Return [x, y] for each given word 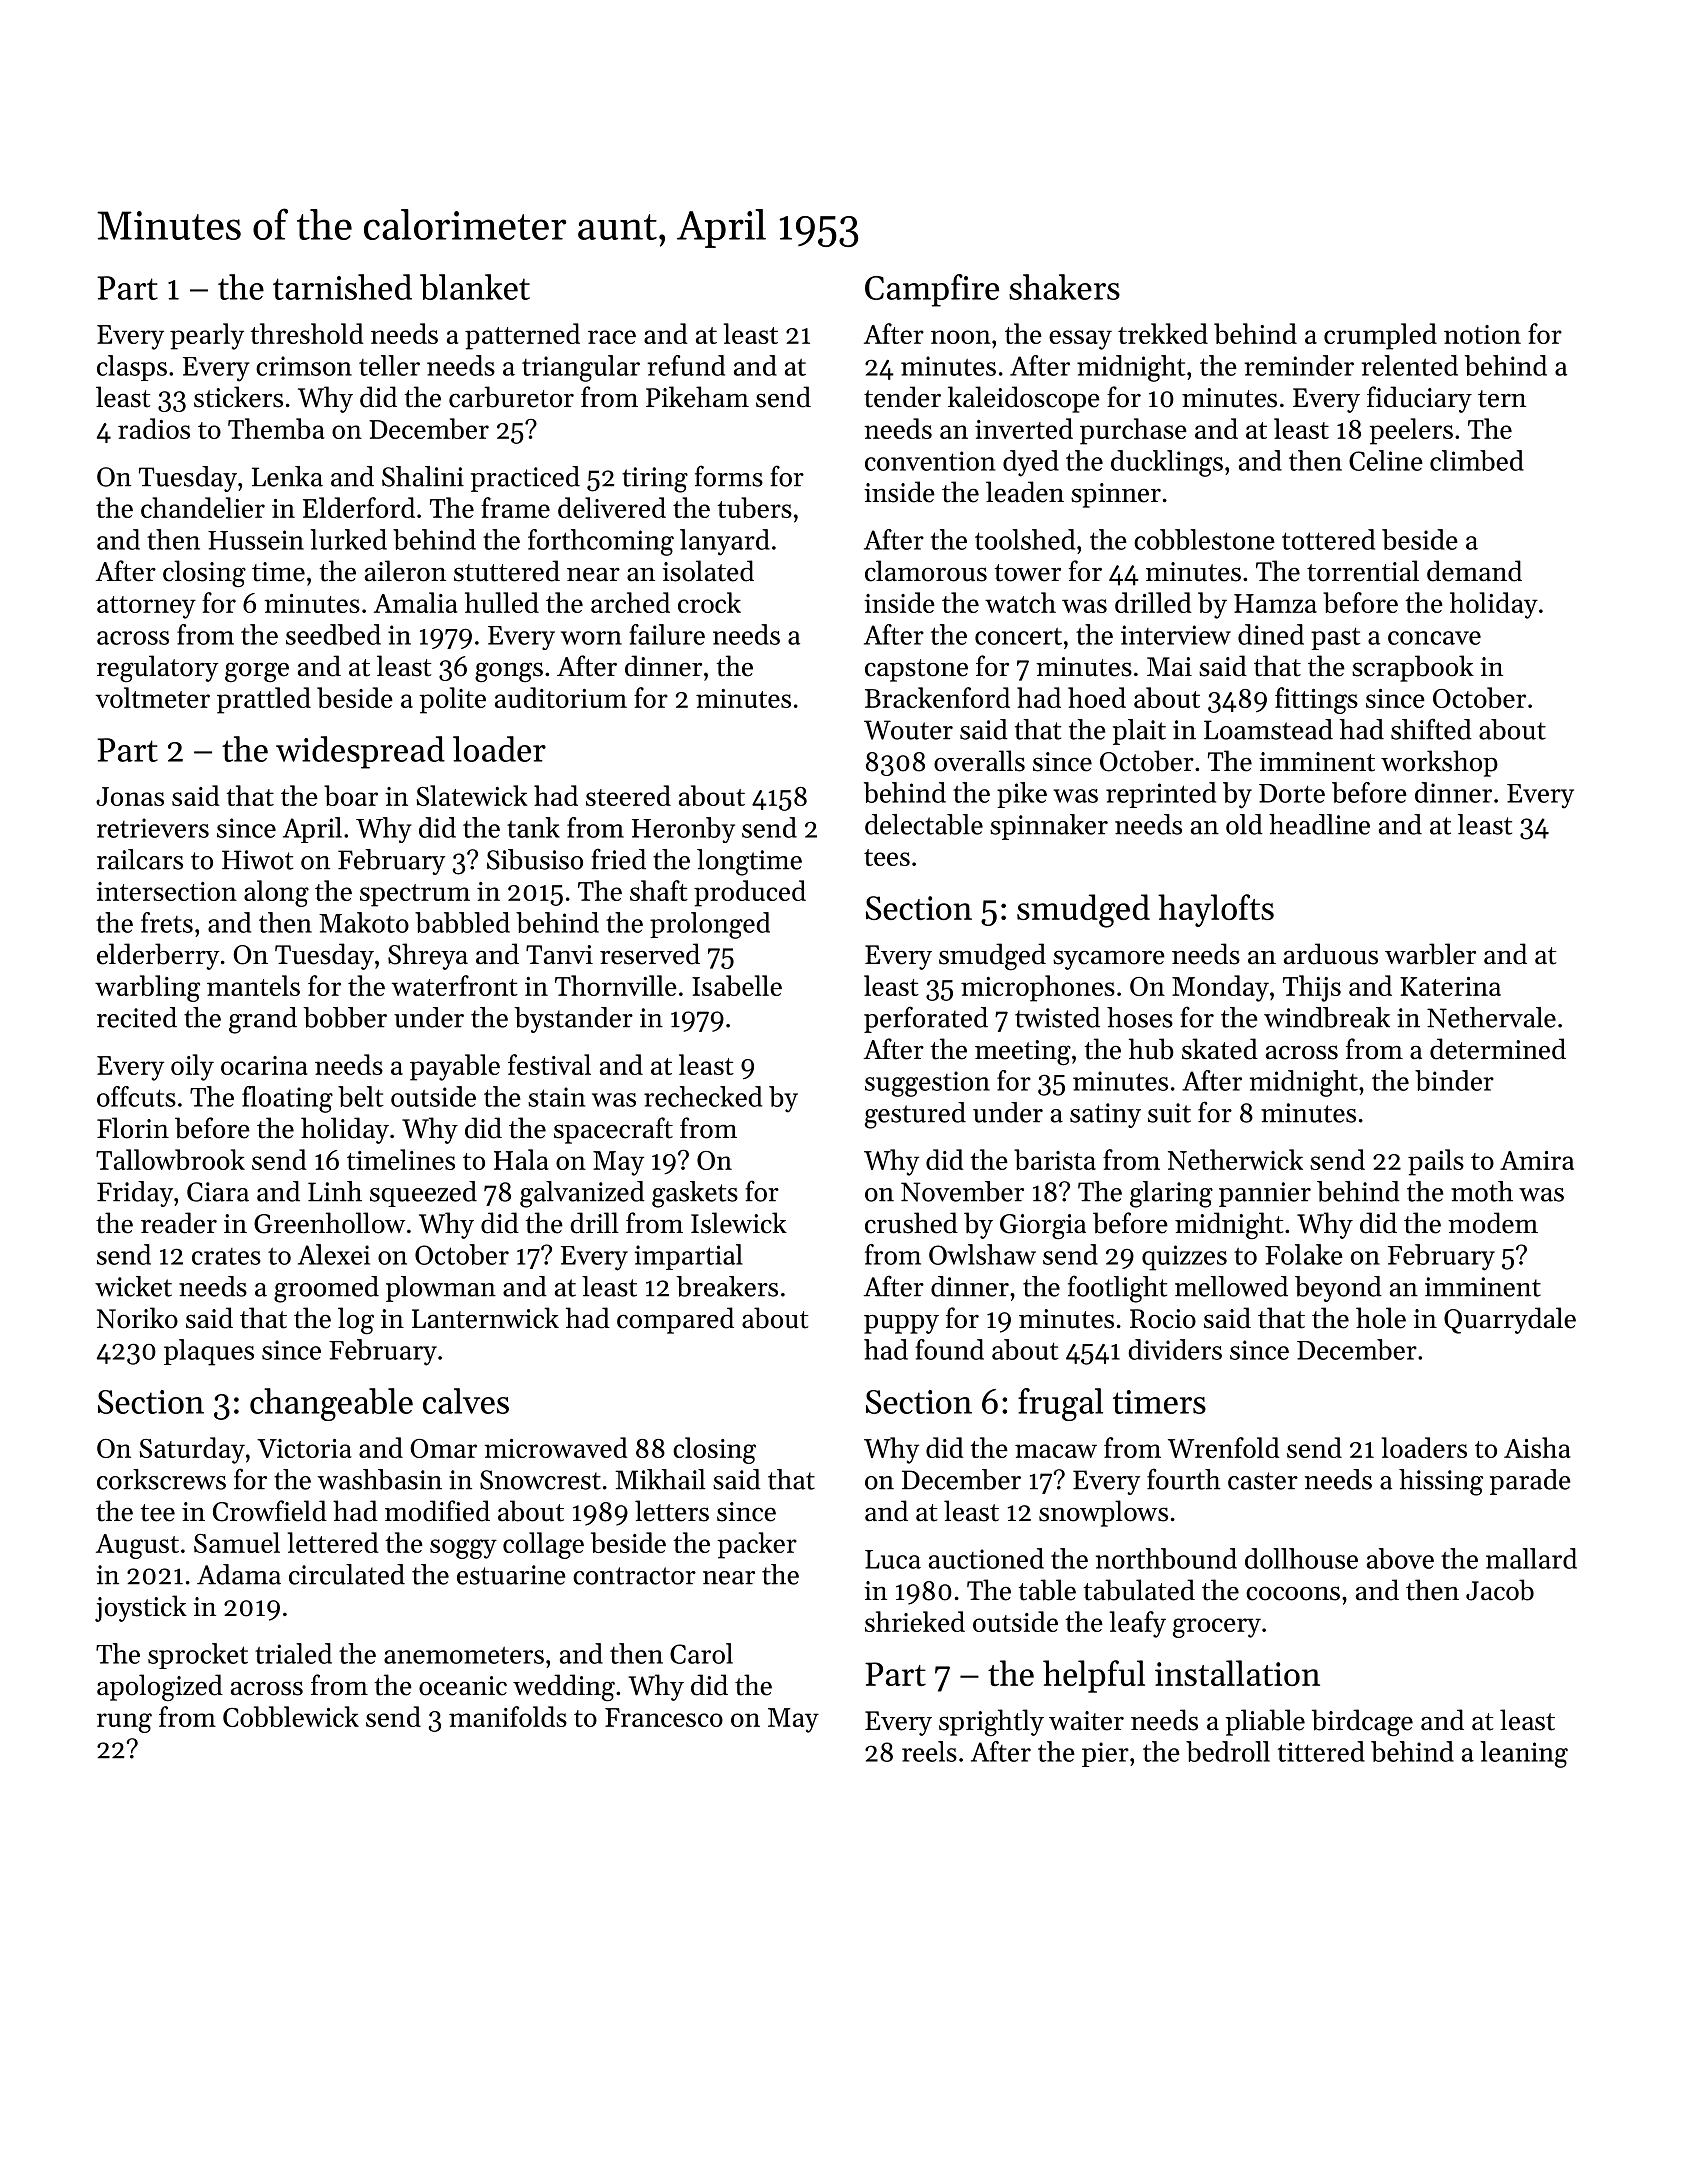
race [612, 337]
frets [167, 922]
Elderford [359, 507]
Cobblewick [291, 1716]
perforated [926, 1019]
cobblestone [1204, 539]
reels [929, 1751]
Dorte [1292, 793]
